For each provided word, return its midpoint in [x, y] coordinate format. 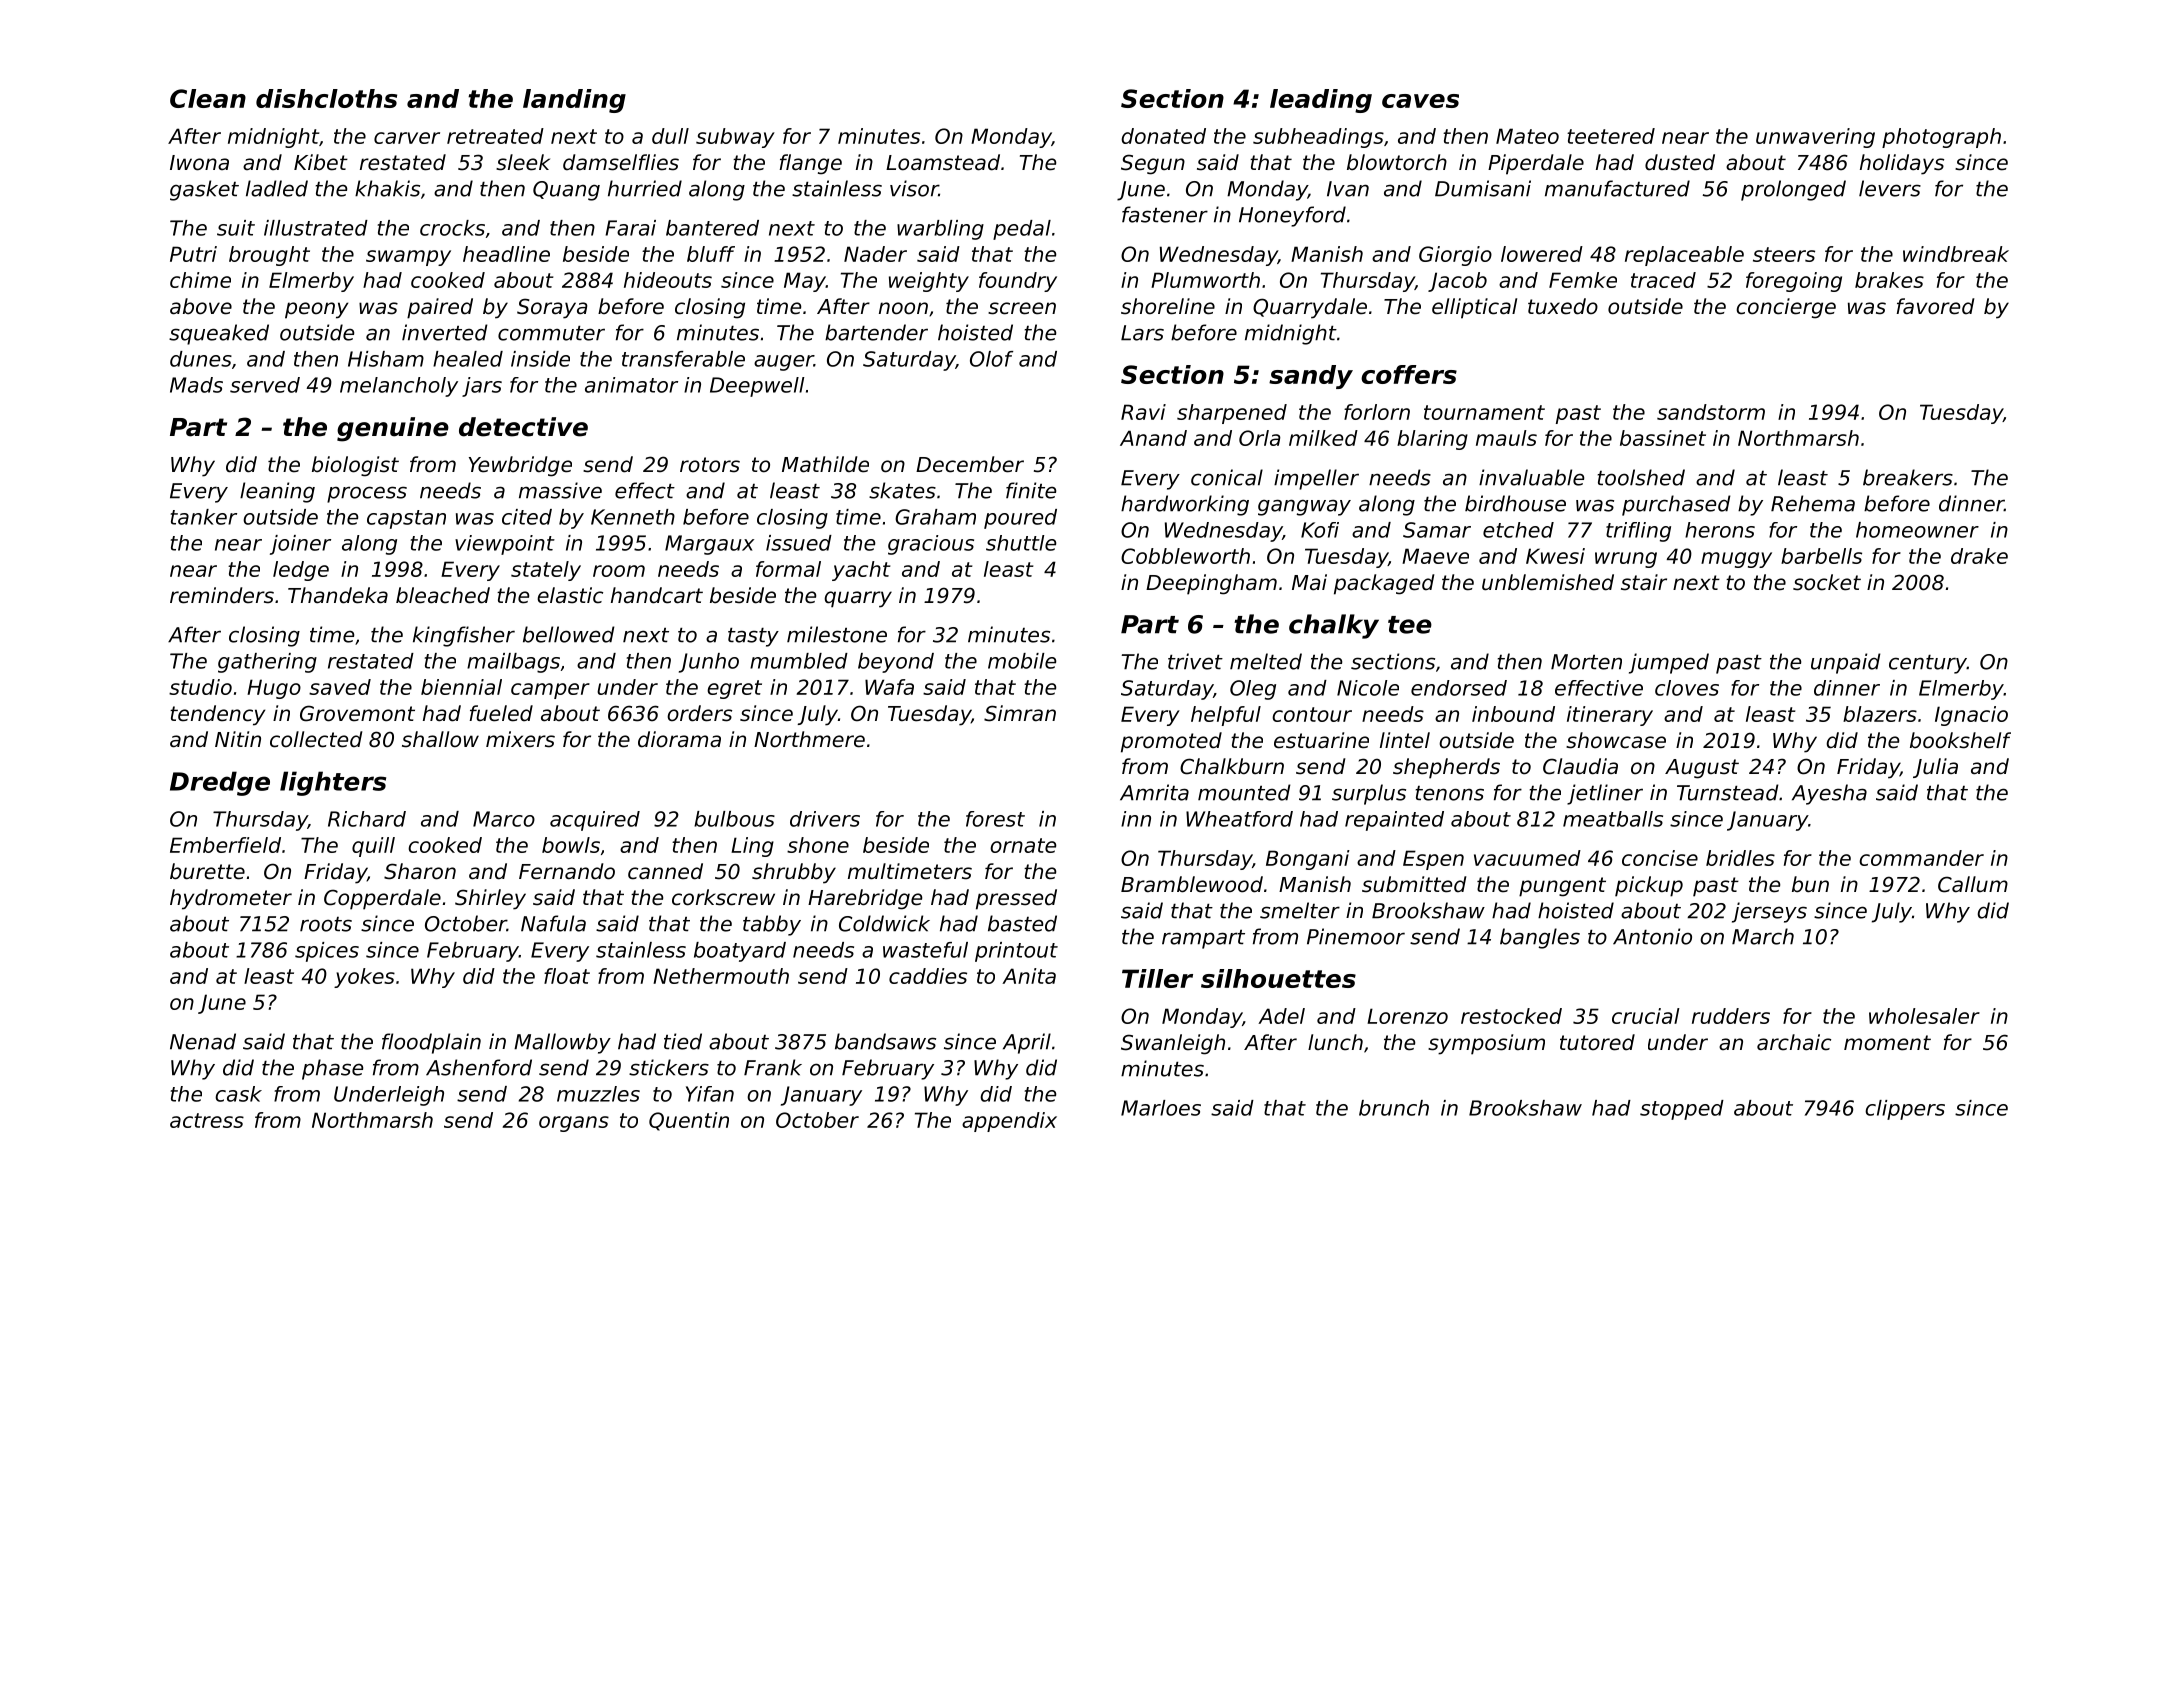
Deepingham [1211, 584]
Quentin [689, 1121]
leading [1321, 101]
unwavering [1815, 138]
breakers [1908, 477]
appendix [1009, 1122]
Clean [208, 98]
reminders [222, 595]
